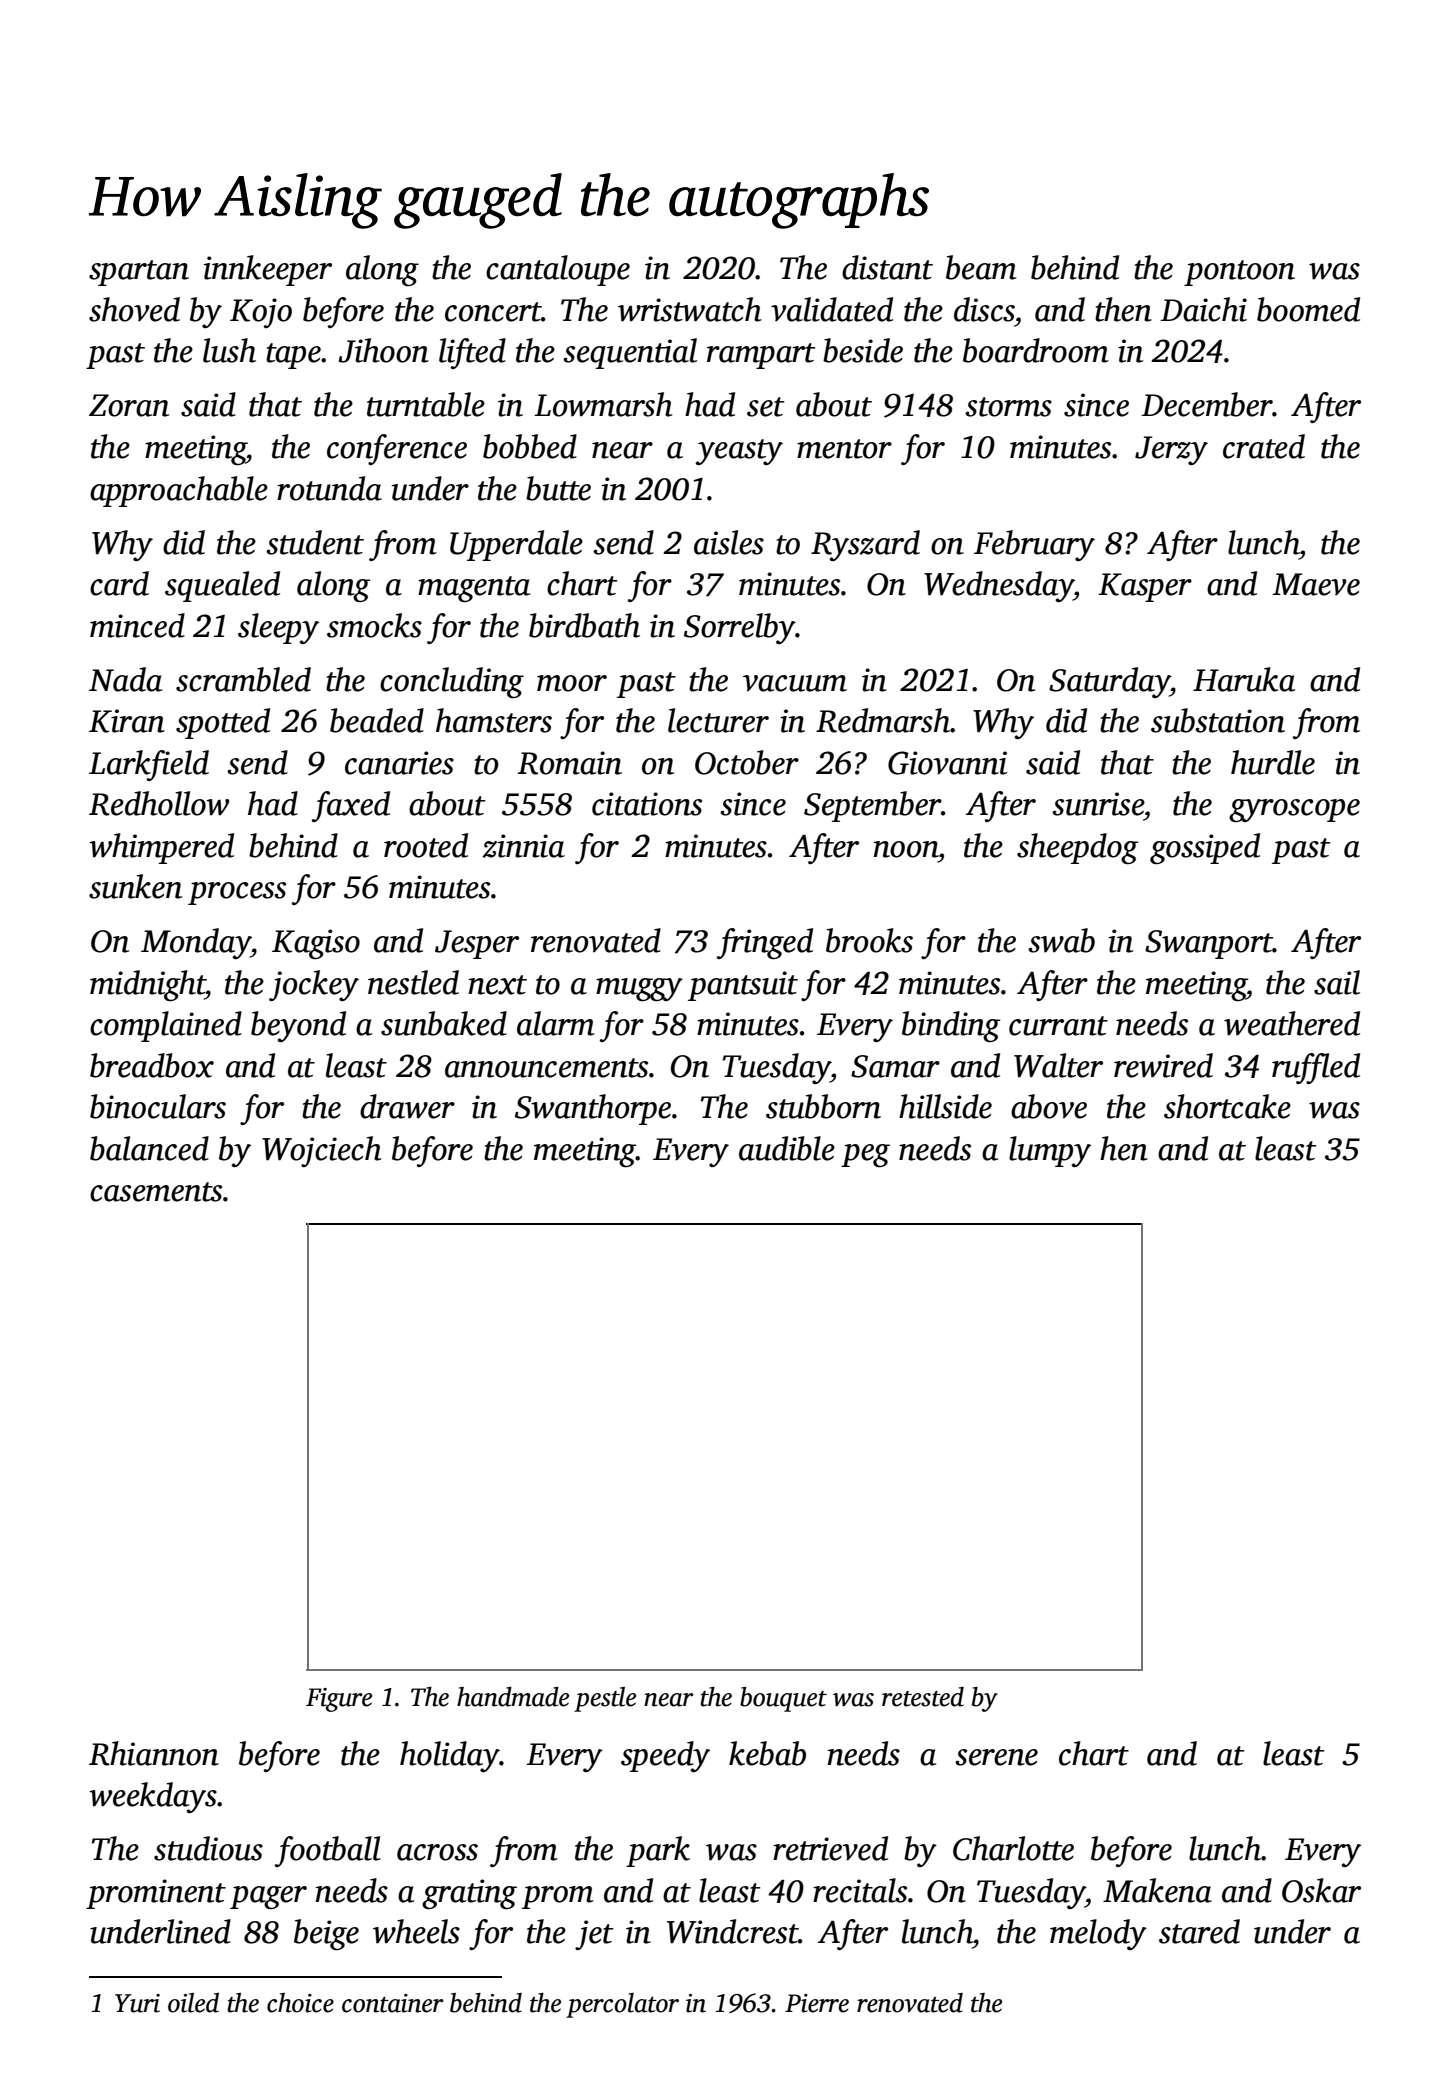  Describe the element at coordinates (1171, 450) in the document. I see `Jerzy` at that location.
